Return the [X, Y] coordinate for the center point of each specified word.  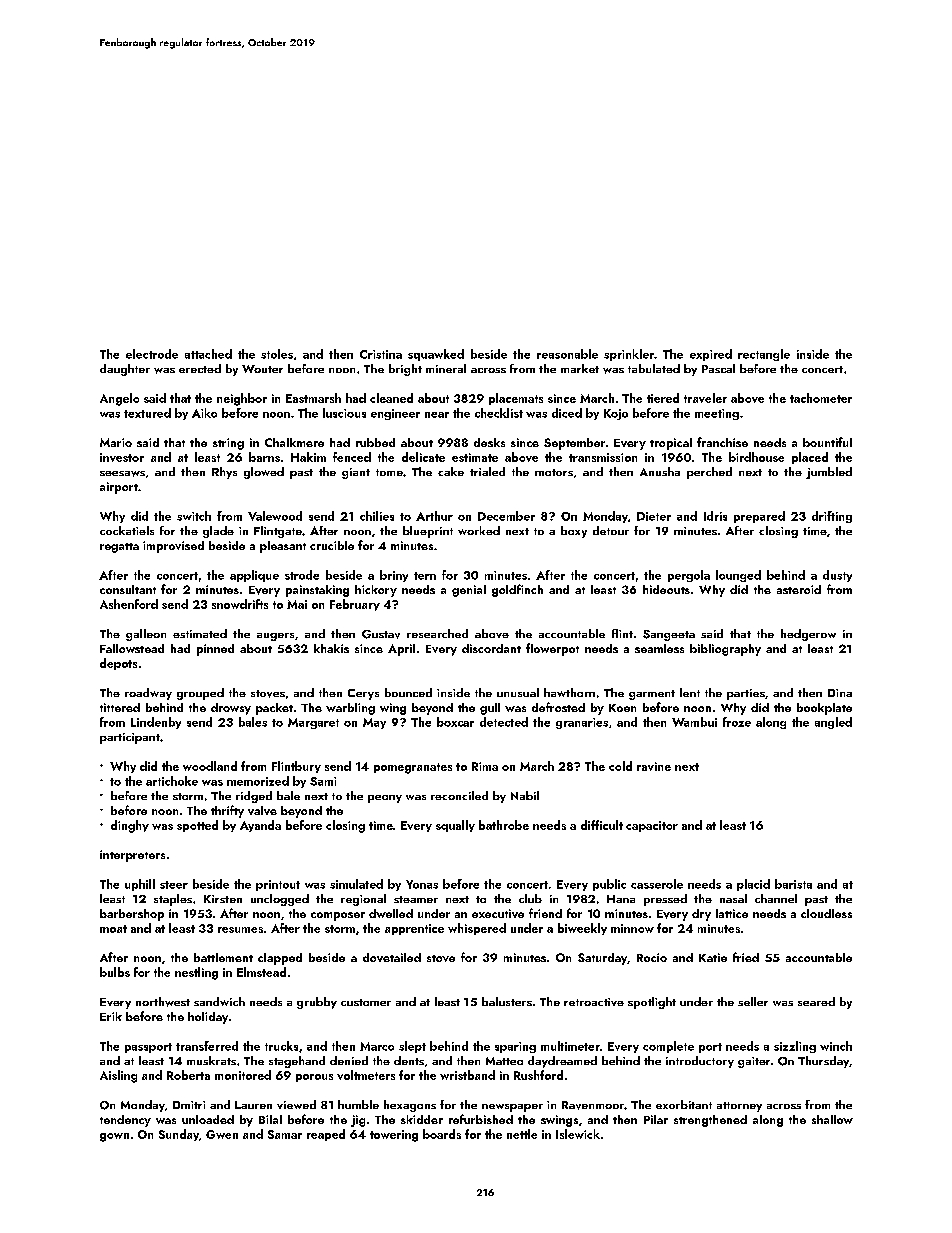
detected [504, 722]
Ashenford [129, 604]
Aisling [118, 1076]
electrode [152, 354]
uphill [140, 885]
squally [455, 826]
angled [833, 723]
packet [274, 709]
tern [425, 576]
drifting [832, 517]
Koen [622, 708]
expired [711, 355]
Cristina [381, 354]
